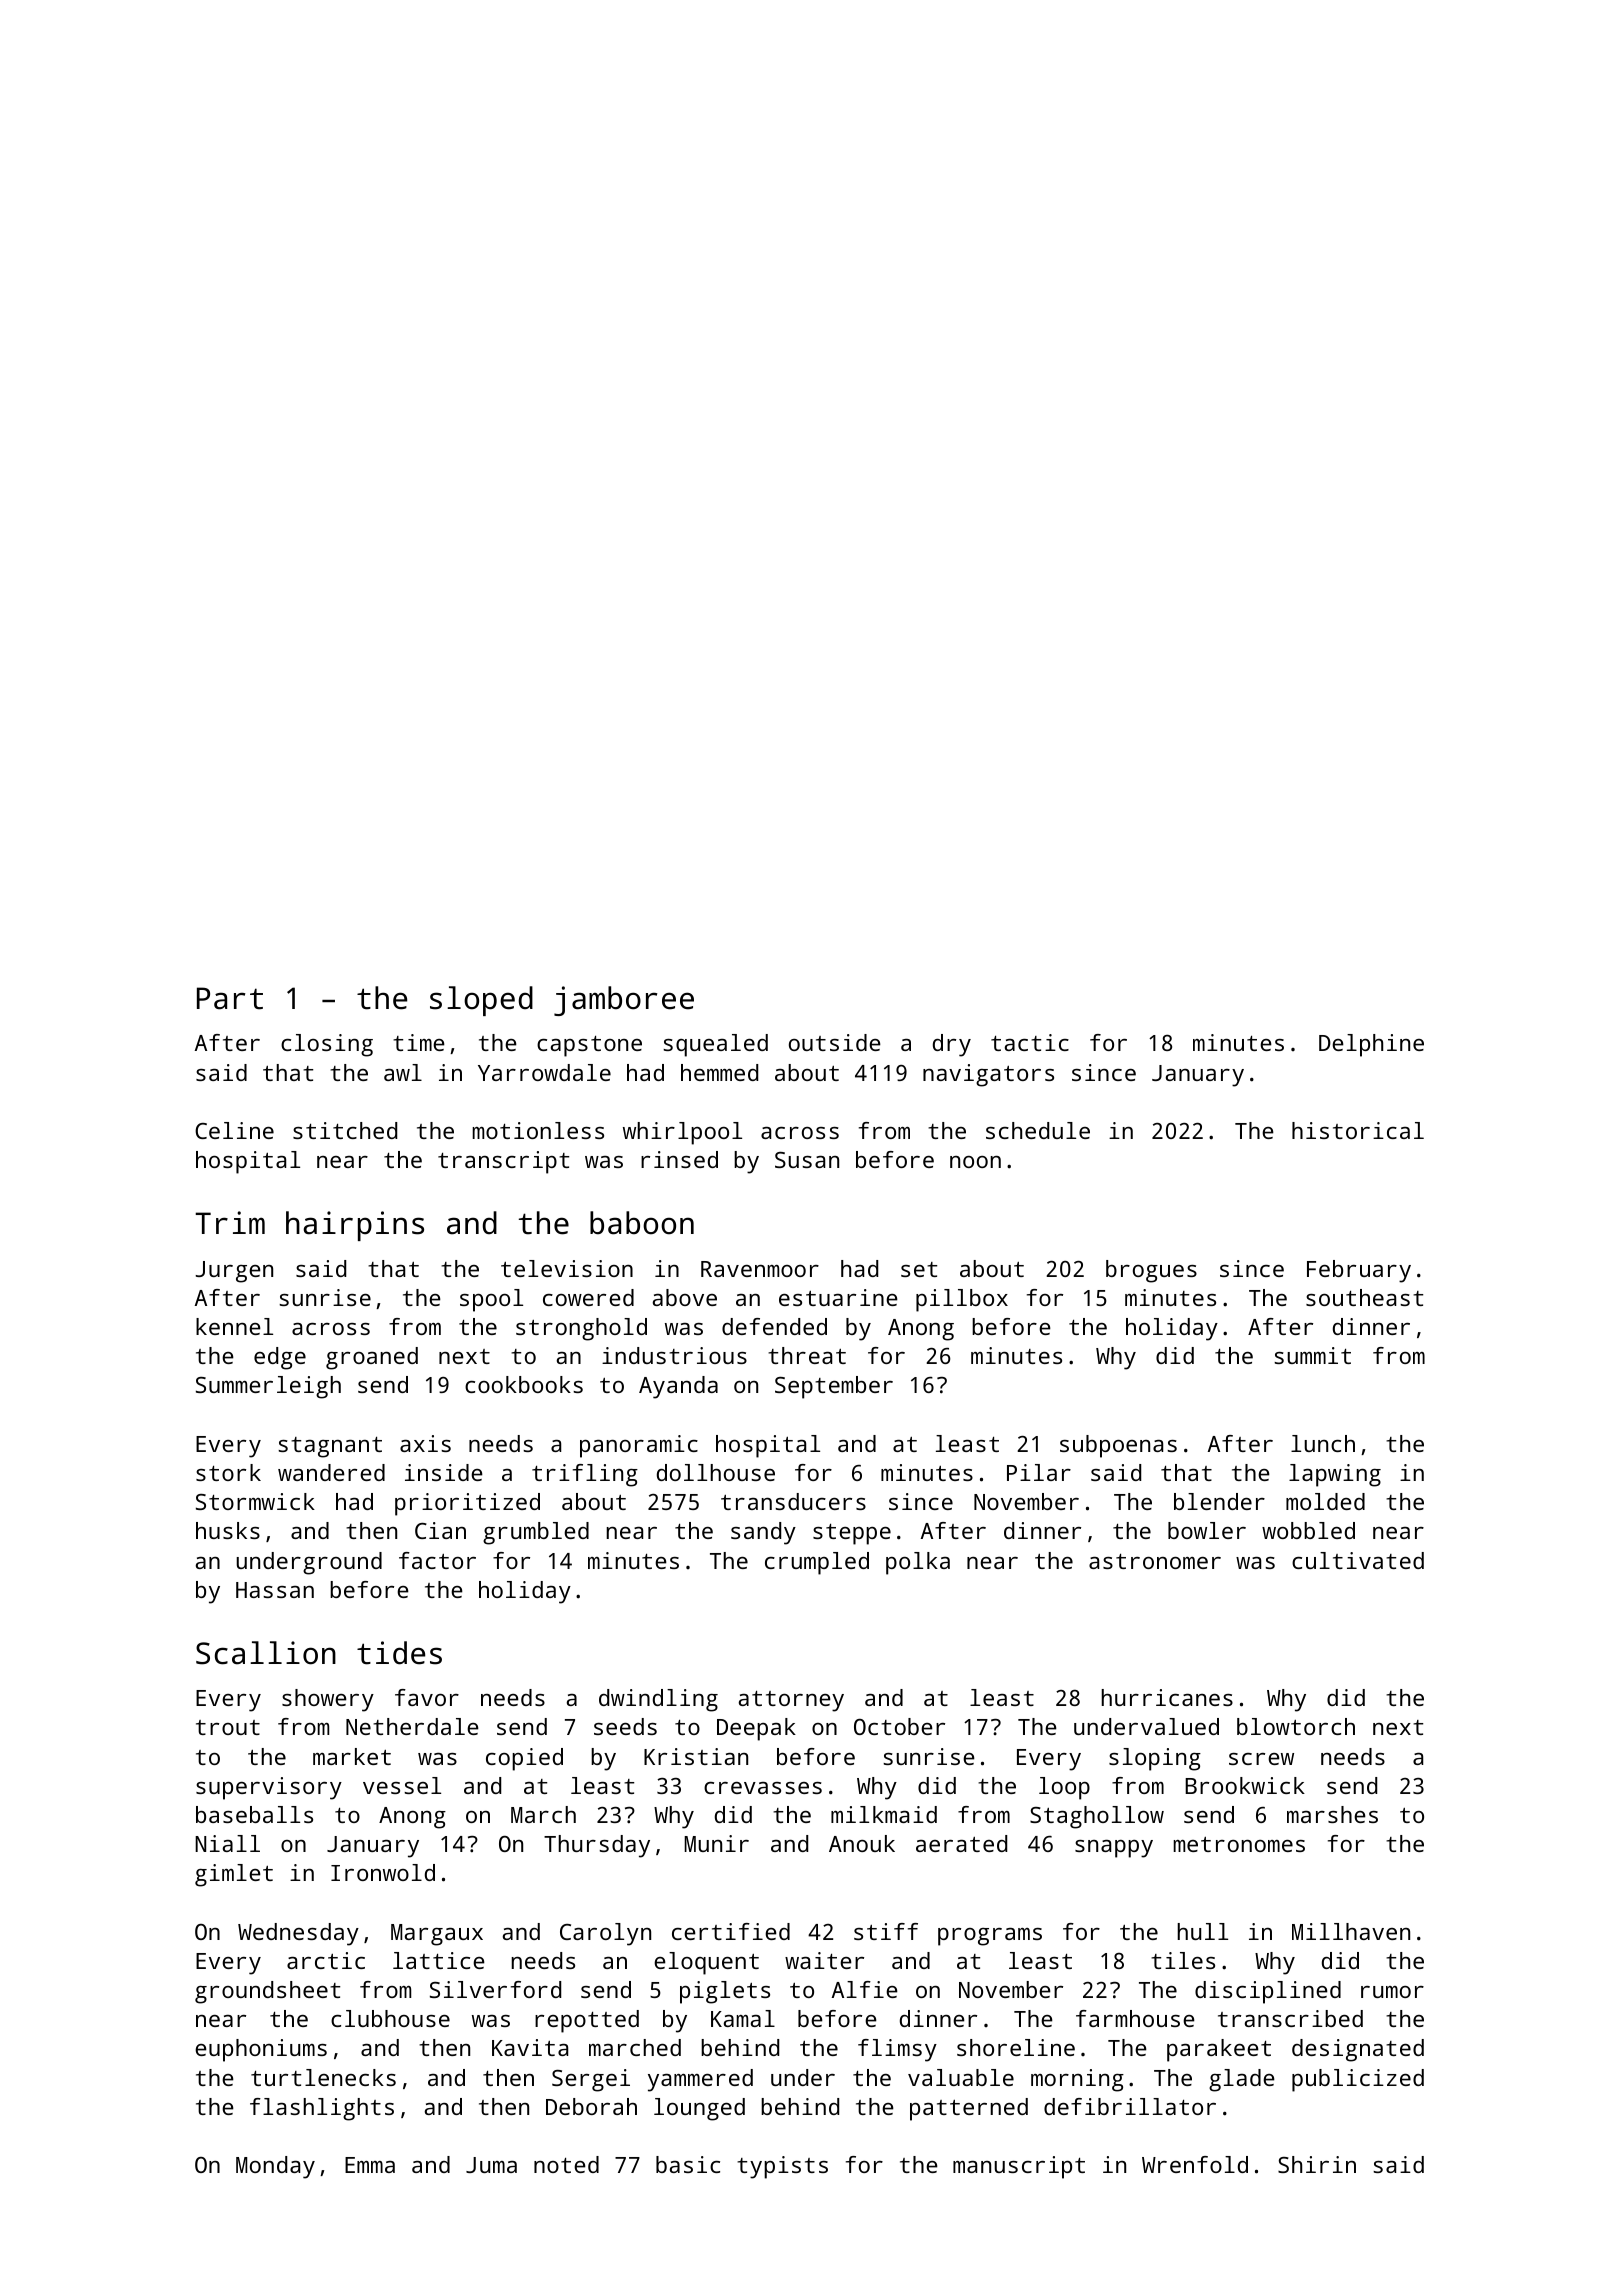 This screenshot has width=1620, height=2292. What do you see at coordinates (1202, 1931) in the screenshot?
I see `hull` at bounding box center [1202, 1931].
